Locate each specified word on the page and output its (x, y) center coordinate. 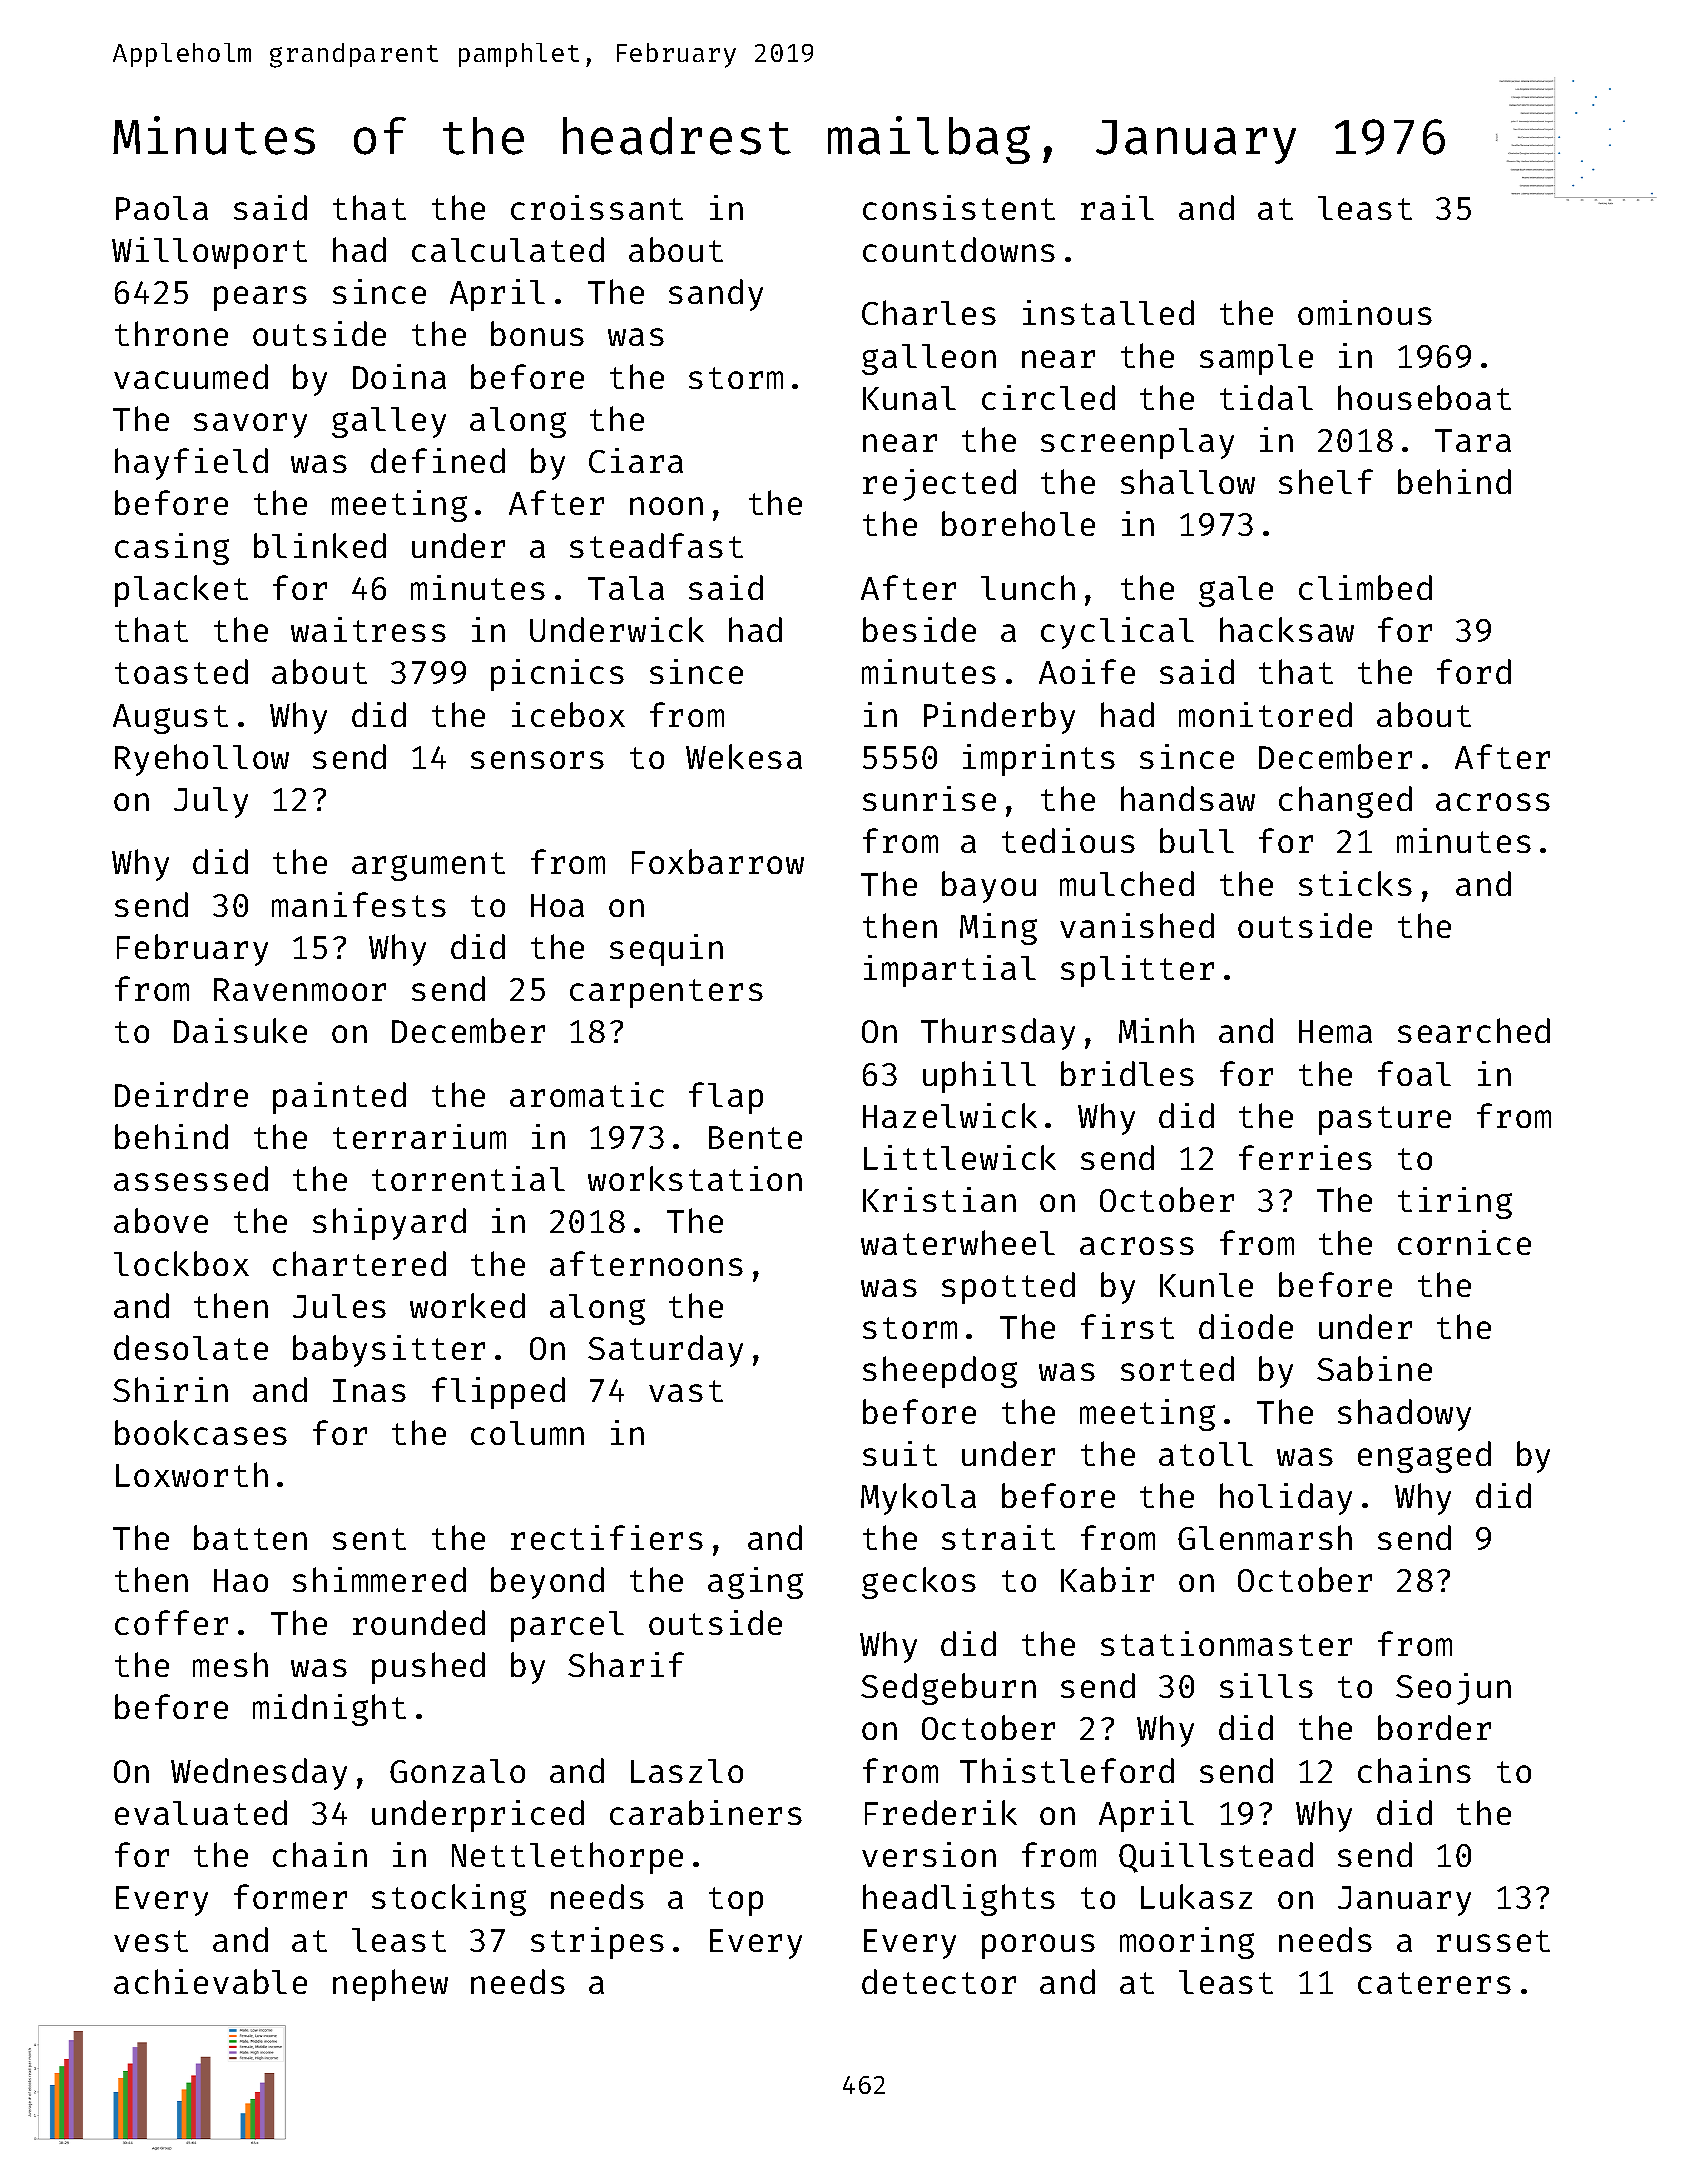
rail (1117, 207)
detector (939, 1981)
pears (260, 298)
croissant (597, 207)
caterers (1434, 1983)
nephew (390, 1985)
